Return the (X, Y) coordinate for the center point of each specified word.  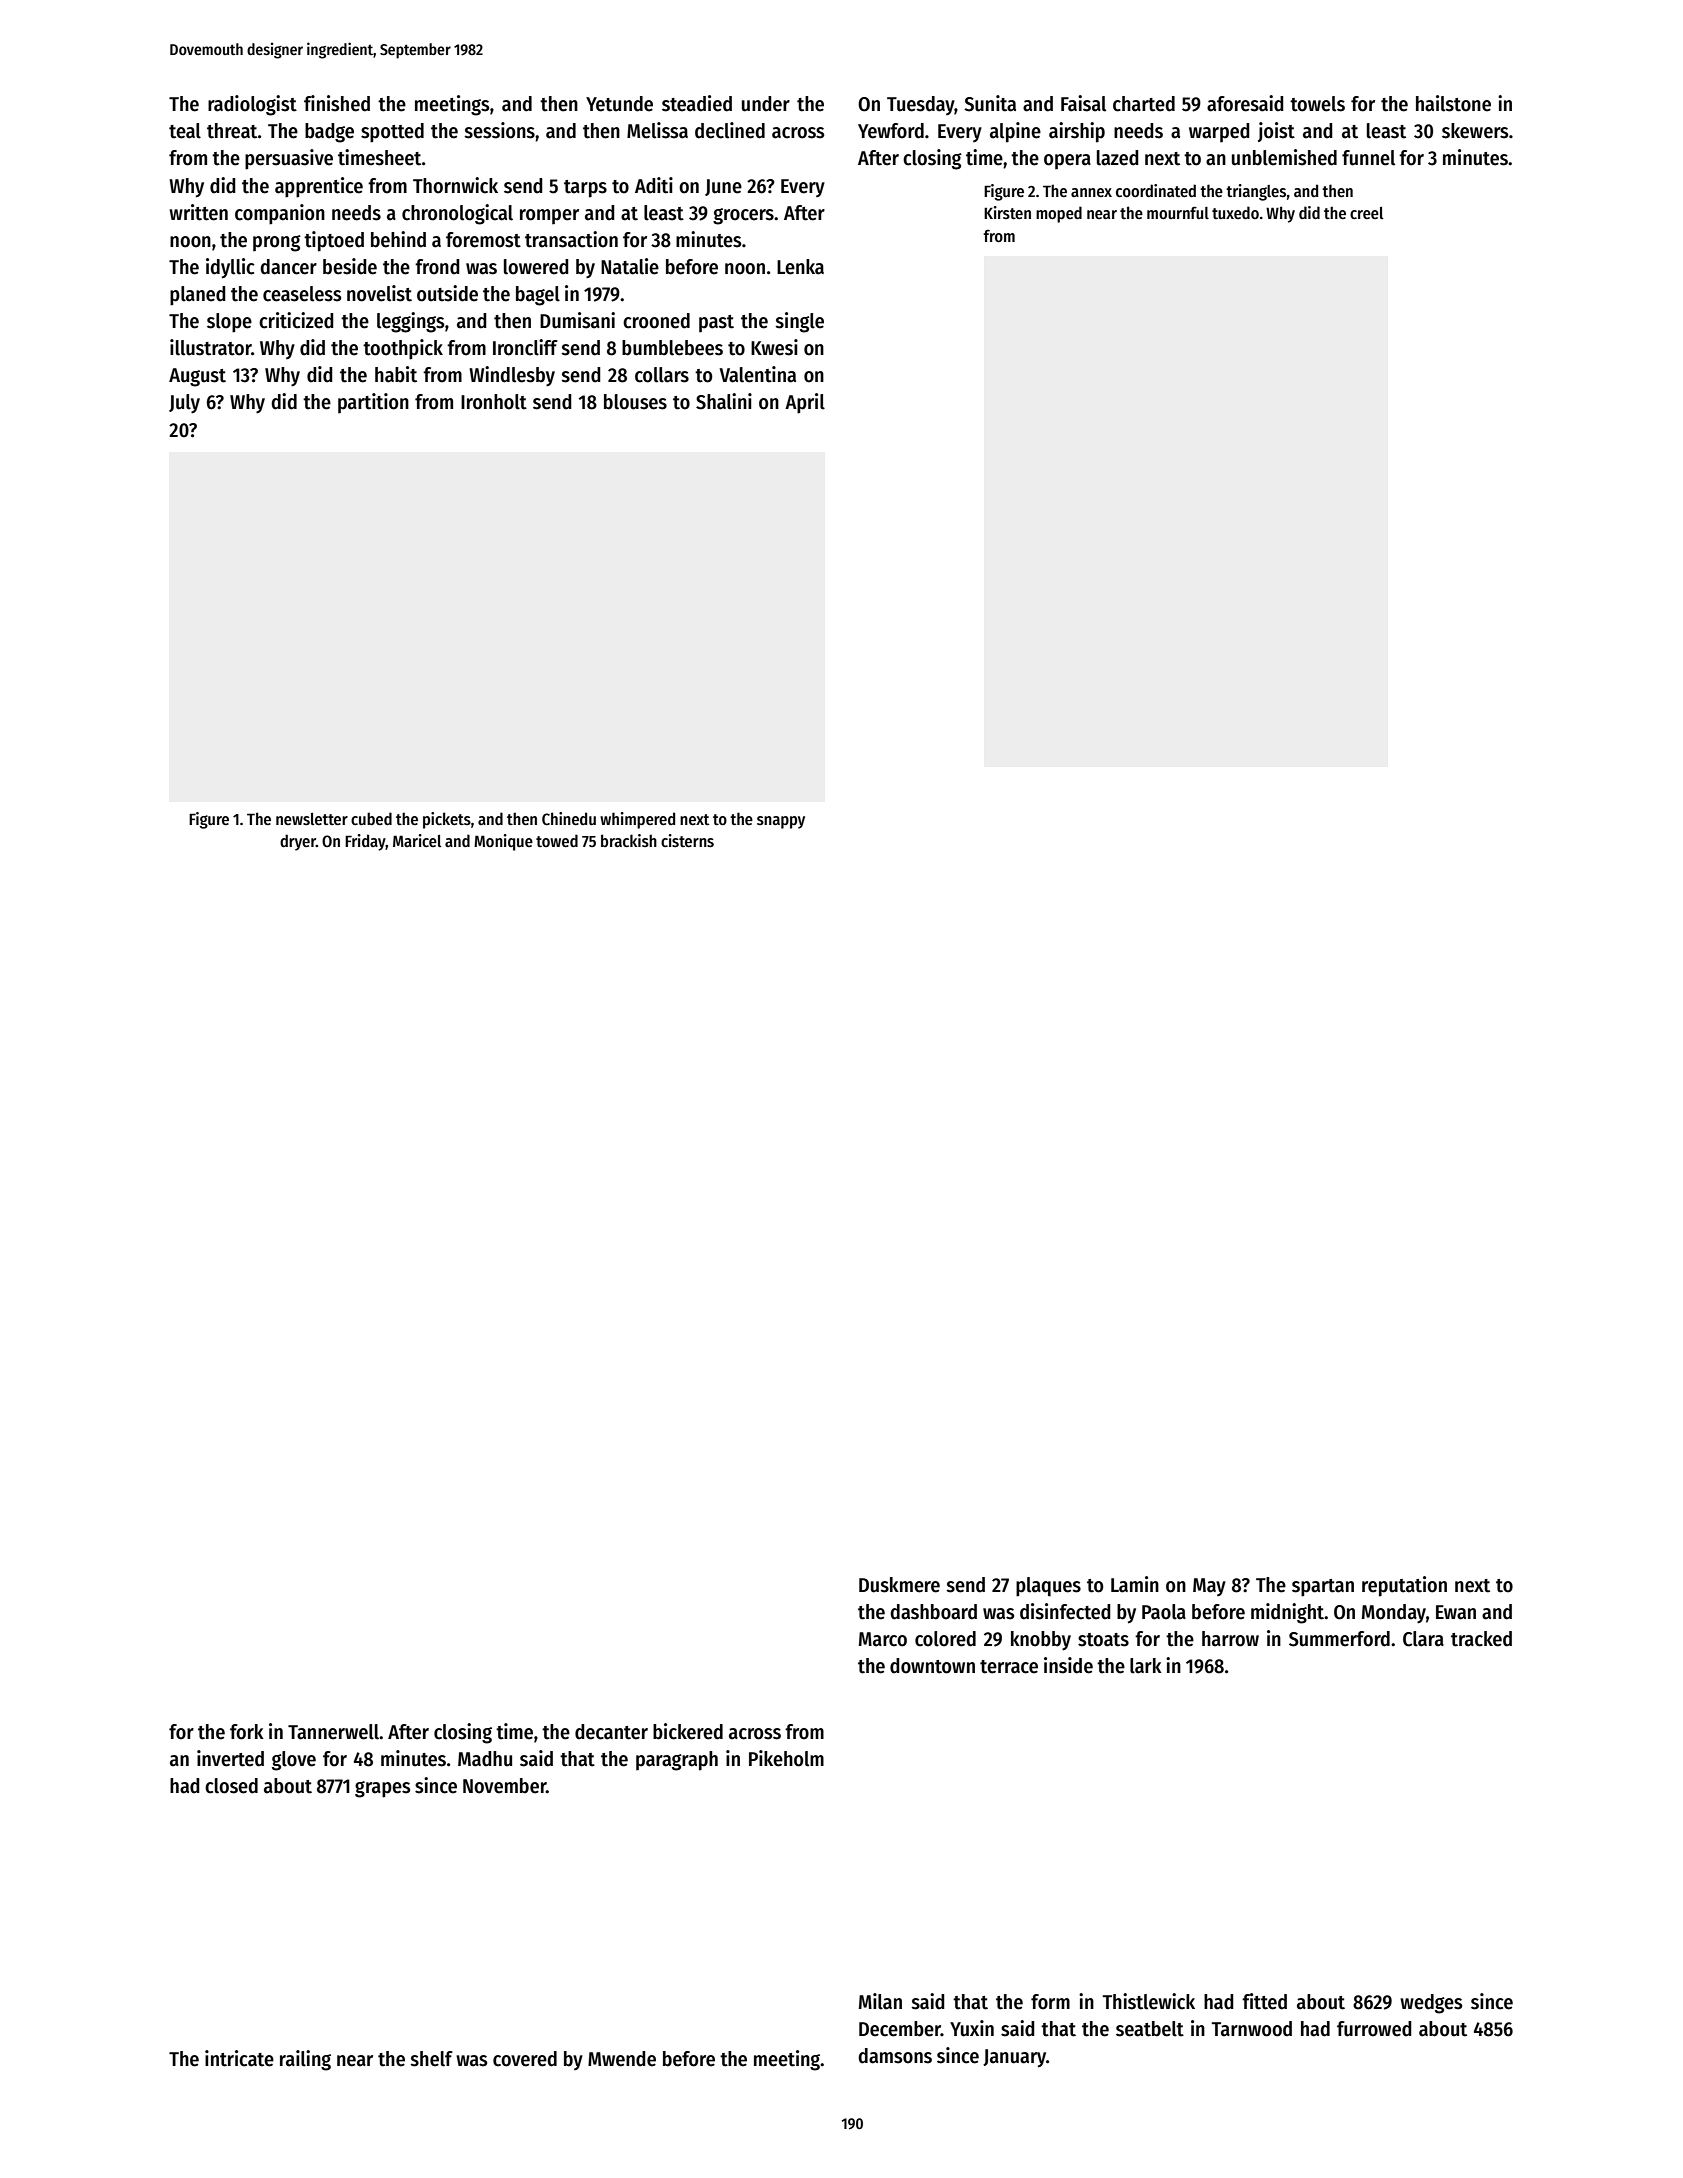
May (1209, 1587)
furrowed (1374, 2029)
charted (1144, 104)
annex (1091, 192)
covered (525, 2059)
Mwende (622, 2059)
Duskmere (899, 1585)
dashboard (933, 1612)
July (184, 404)
